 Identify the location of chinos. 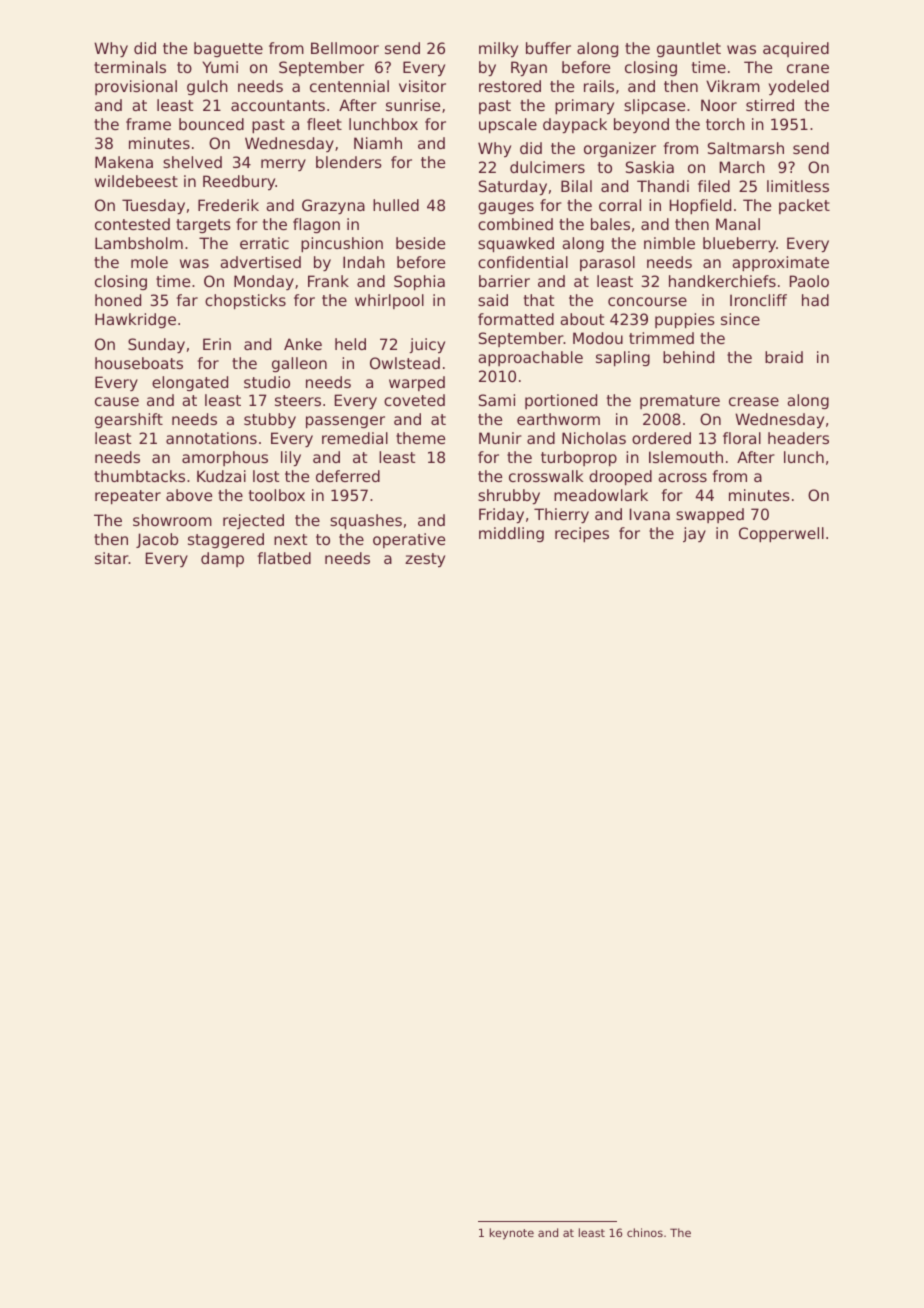
(645, 1232).
